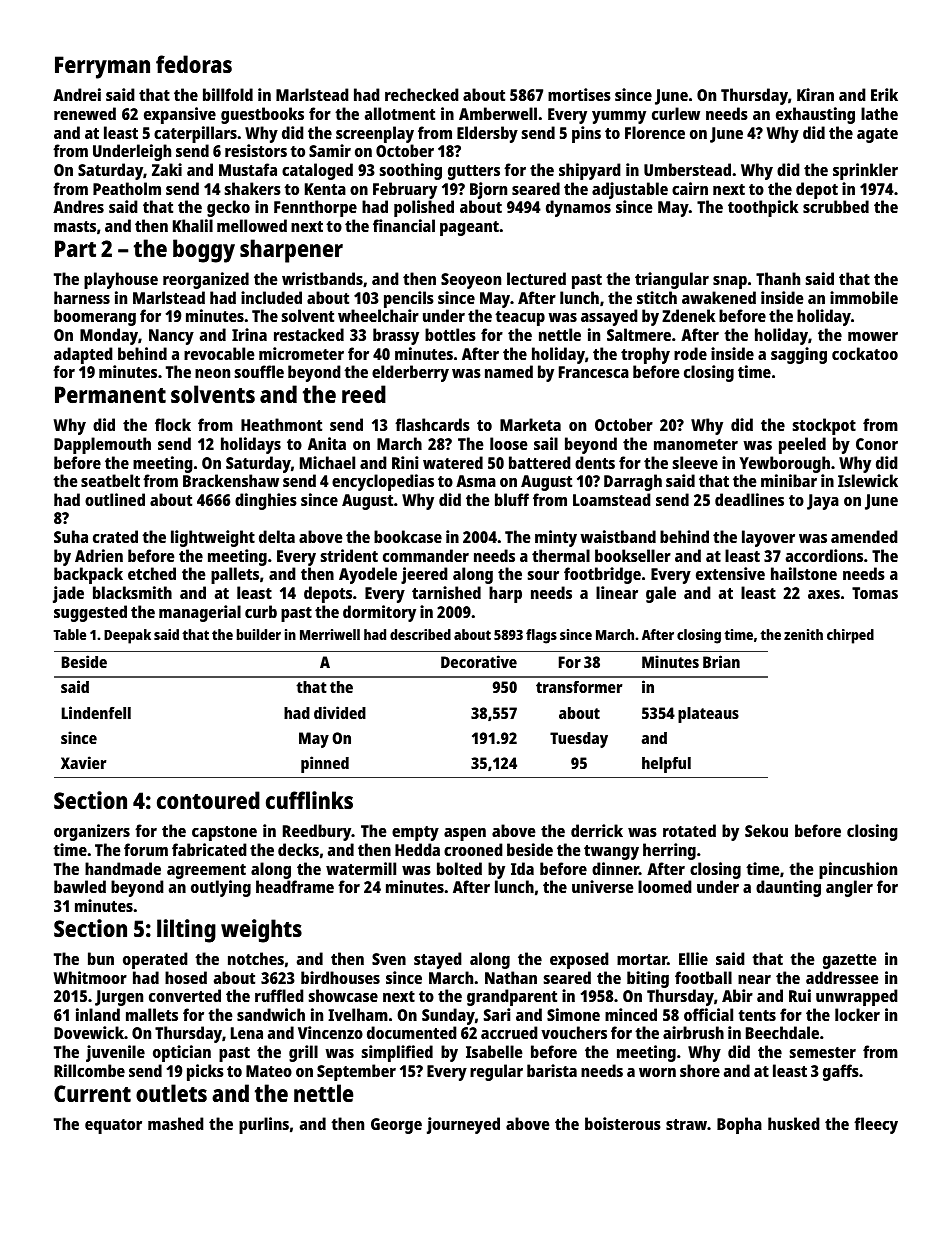 This screenshot has width=952, height=1233. Describe the element at coordinates (815, 94) in the screenshot. I see `Kiran` at that location.
